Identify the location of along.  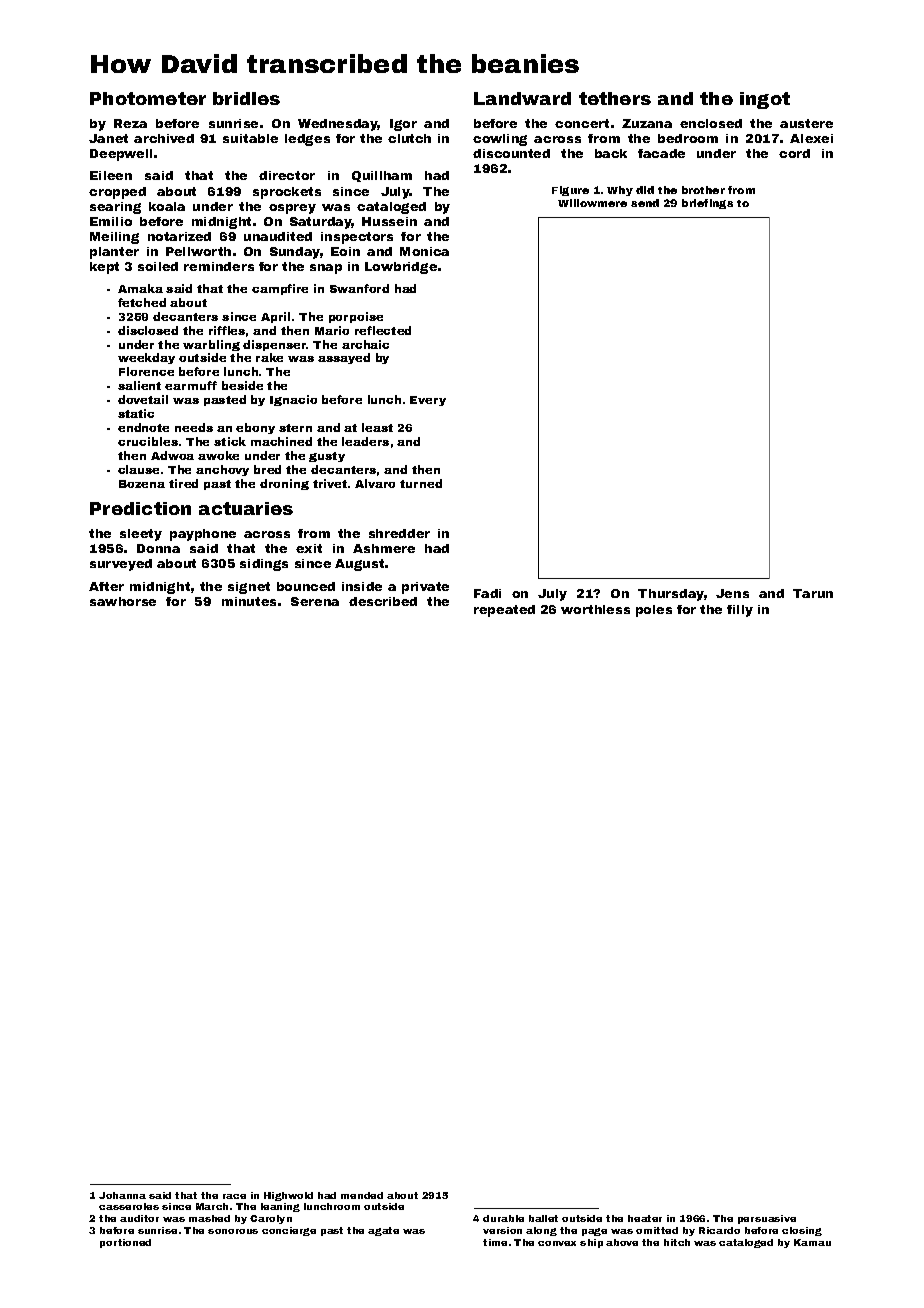
(541, 1231).
